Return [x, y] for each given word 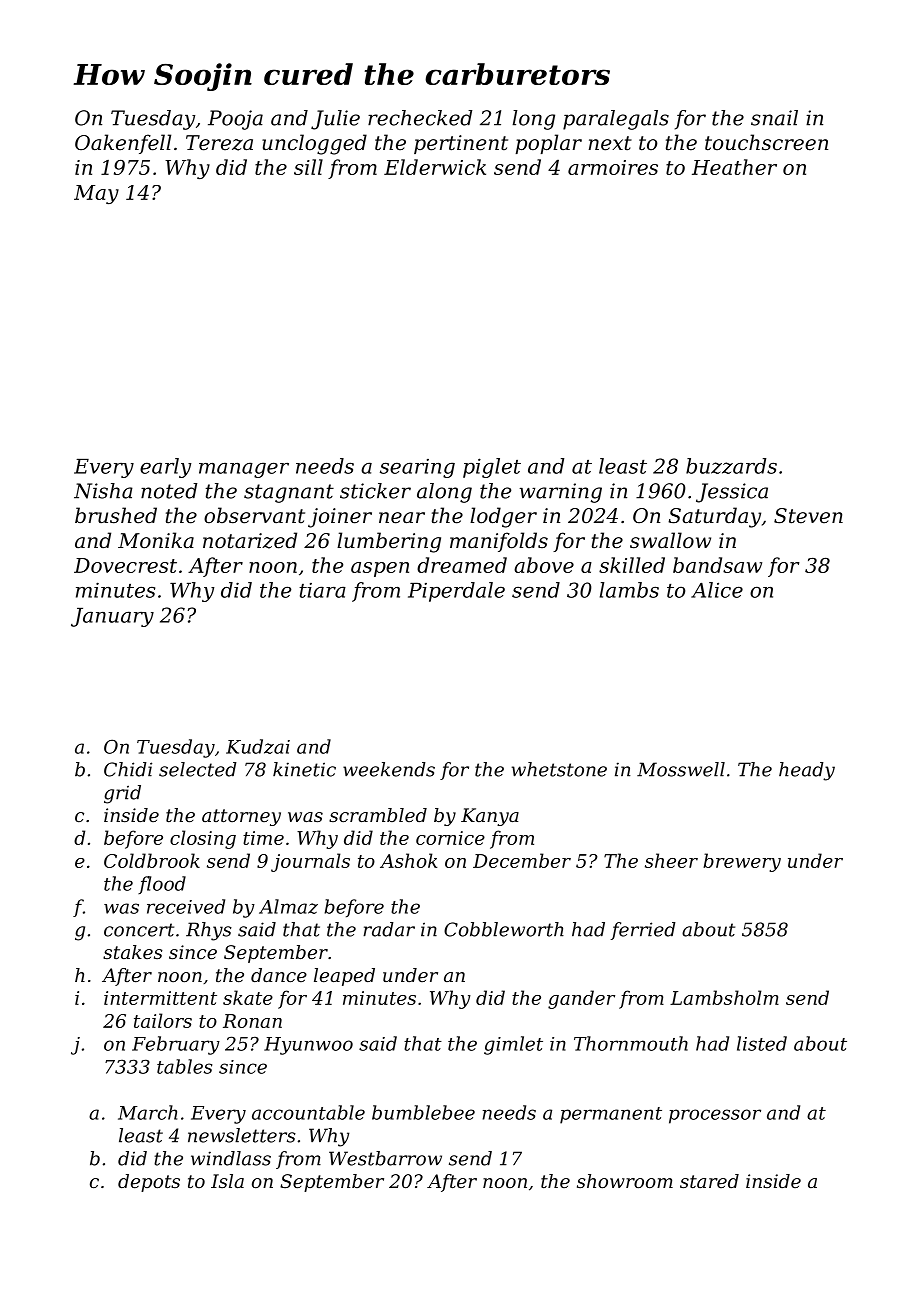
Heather [734, 167]
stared [709, 1181]
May [96, 194]
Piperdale [456, 592]
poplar [548, 144]
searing [417, 468]
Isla [227, 1181]
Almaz [288, 906]
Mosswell [681, 769]
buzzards [731, 466]
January [112, 617]
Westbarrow [385, 1158]
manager [244, 470]
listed [762, 1043]
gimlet [513, 1045]
